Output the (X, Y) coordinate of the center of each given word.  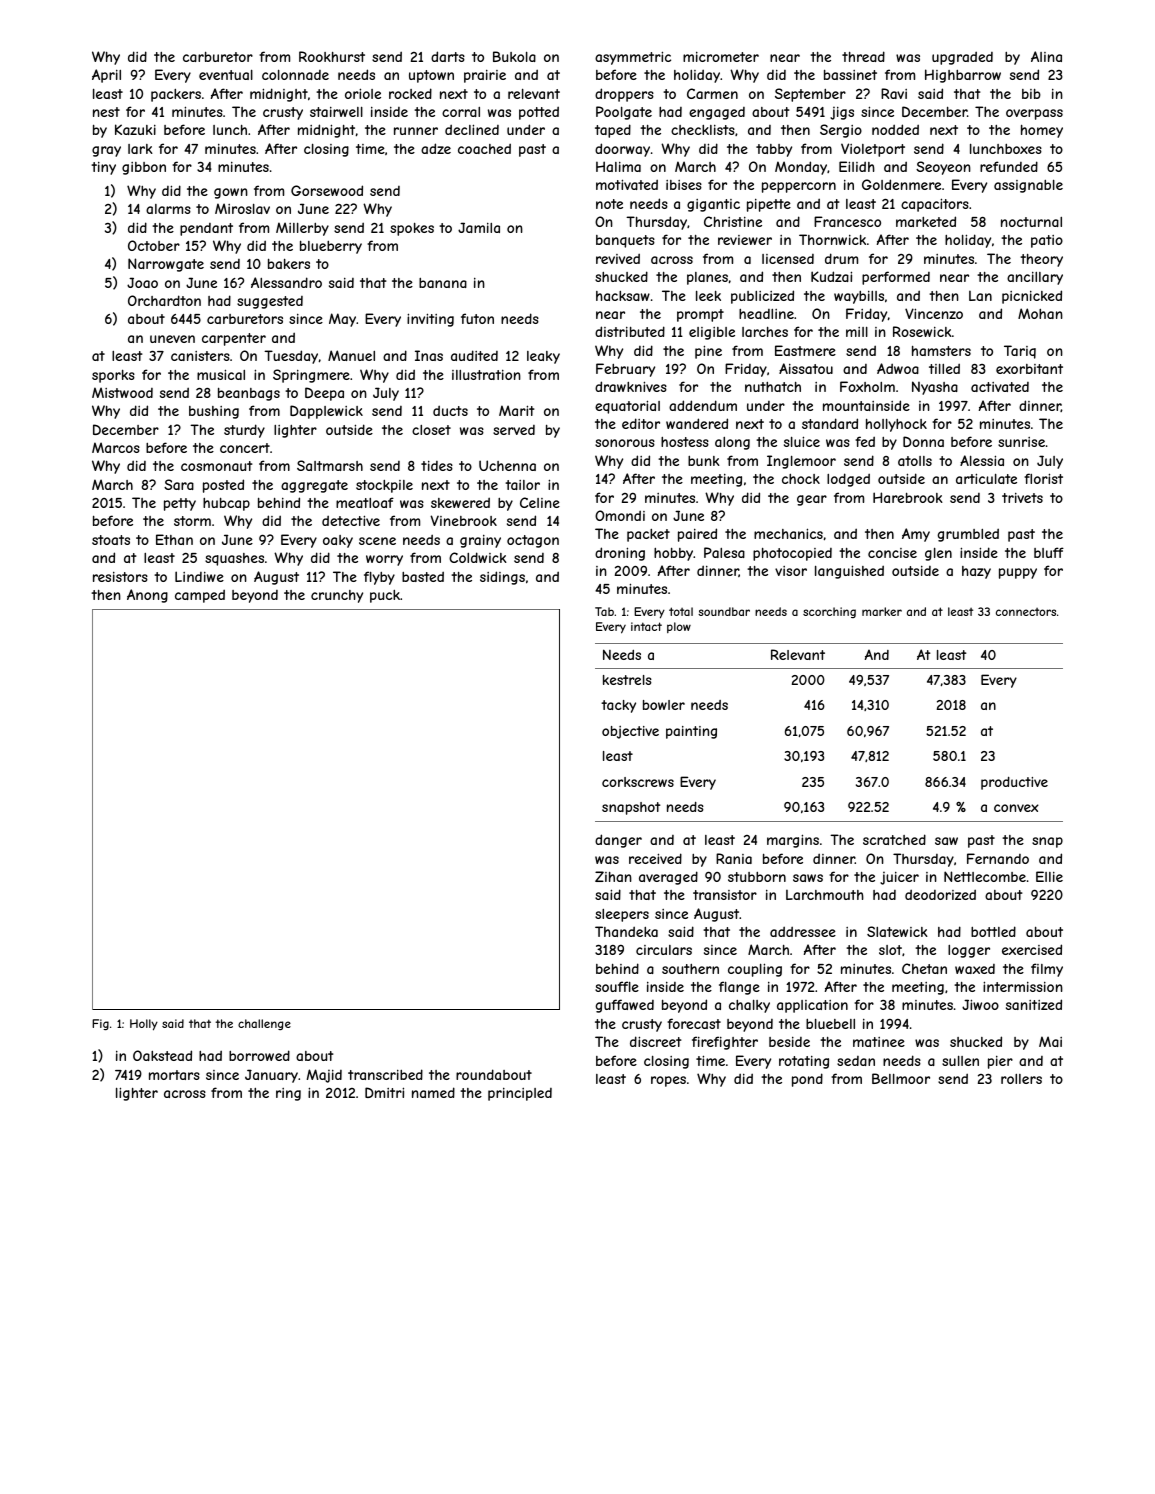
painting (691, 732)
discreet (656, 1041)
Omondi (620, 515)
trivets (1022, 498)
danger (618, 841)
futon (477, 318)
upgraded (962, 58)
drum (841, 258)
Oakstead (162, 1055)
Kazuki (135, 129)
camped (200, 596)
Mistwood (122, 392)
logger (969, 951)
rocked (410, 93)
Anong (147, 596)
